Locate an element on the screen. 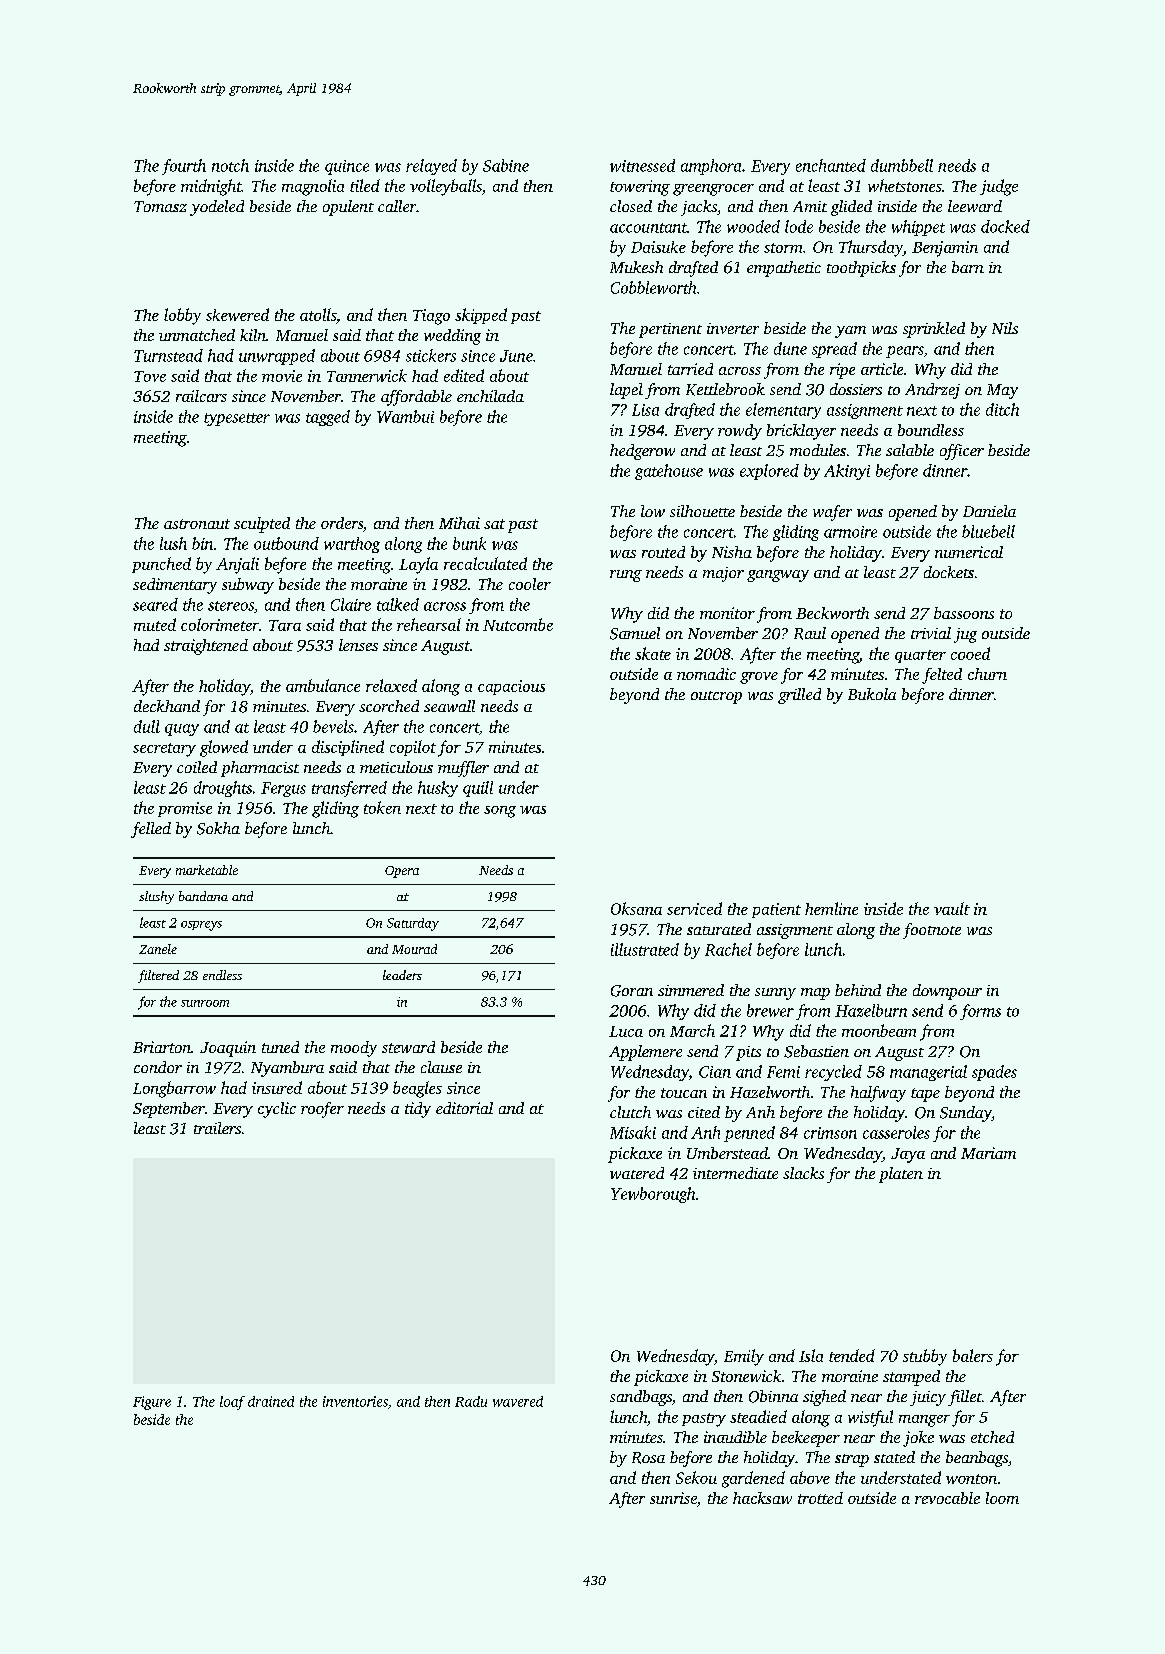  beanbags is located at coordinates (977, 1459).
